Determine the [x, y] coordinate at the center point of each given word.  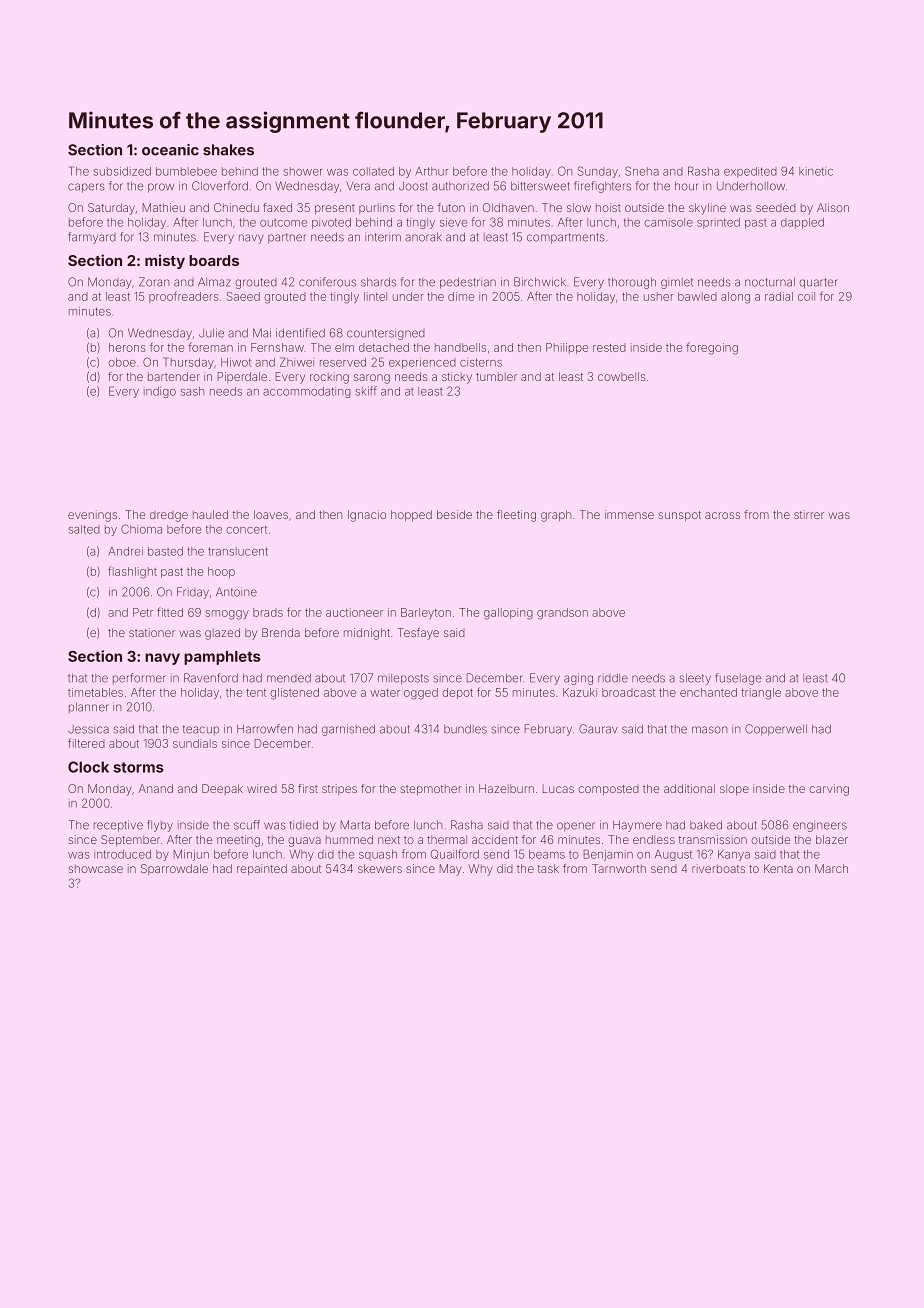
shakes [228, 150]
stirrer [809, 514]
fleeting [516, 516]
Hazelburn [506, 788]
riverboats [718, 868]
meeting [238, 841]
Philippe [567, 348]
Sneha [642, 171]
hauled [210, 514]
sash [192, 391]
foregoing [712, 348]
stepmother [431, 789]
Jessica [88, 729]
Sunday [598, 172]
